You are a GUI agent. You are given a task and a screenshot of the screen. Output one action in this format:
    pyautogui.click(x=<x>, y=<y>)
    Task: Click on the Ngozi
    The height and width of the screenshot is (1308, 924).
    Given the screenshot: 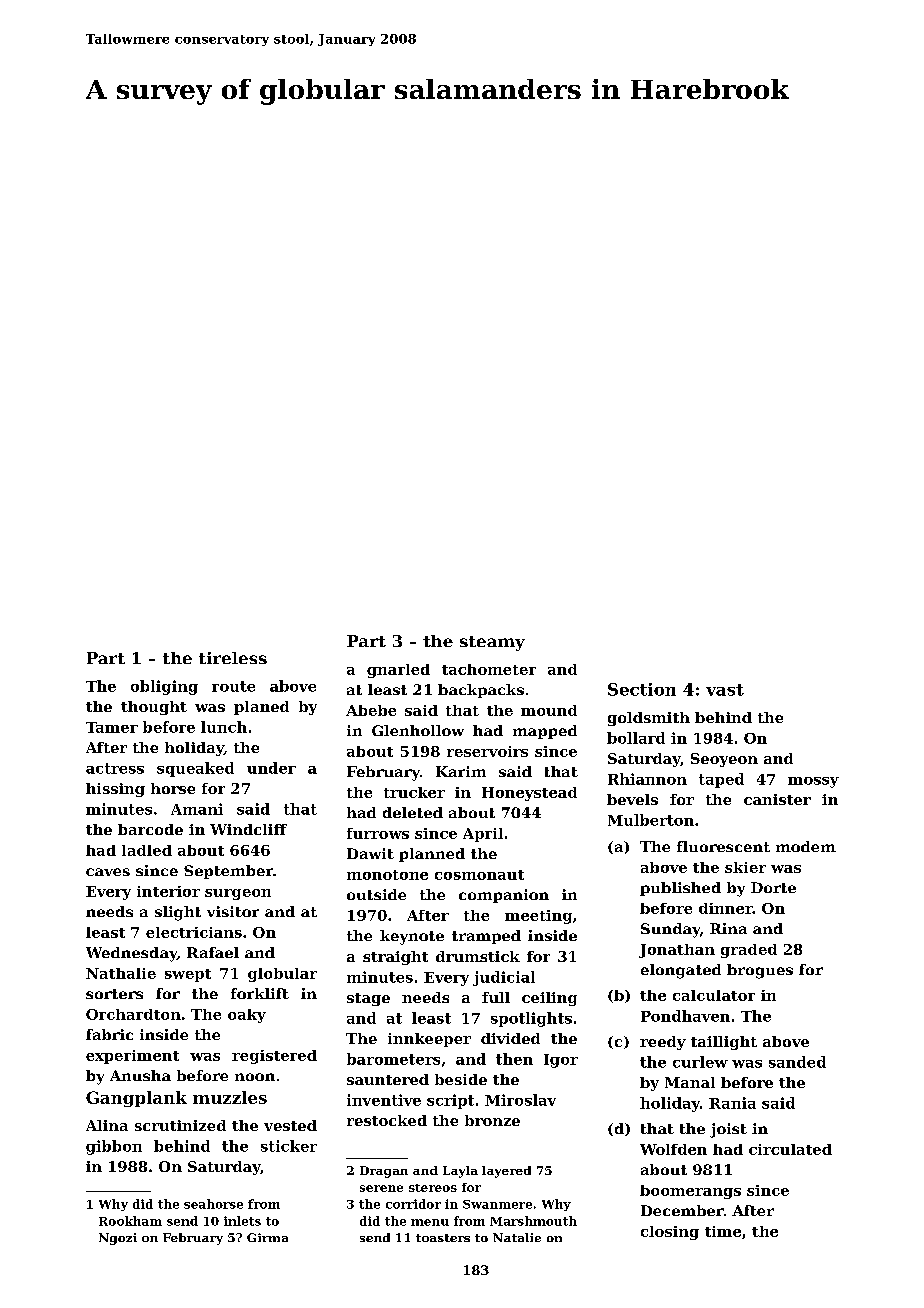 What is the action you would take?
    pyautogui.click(x=118, y=1239)
